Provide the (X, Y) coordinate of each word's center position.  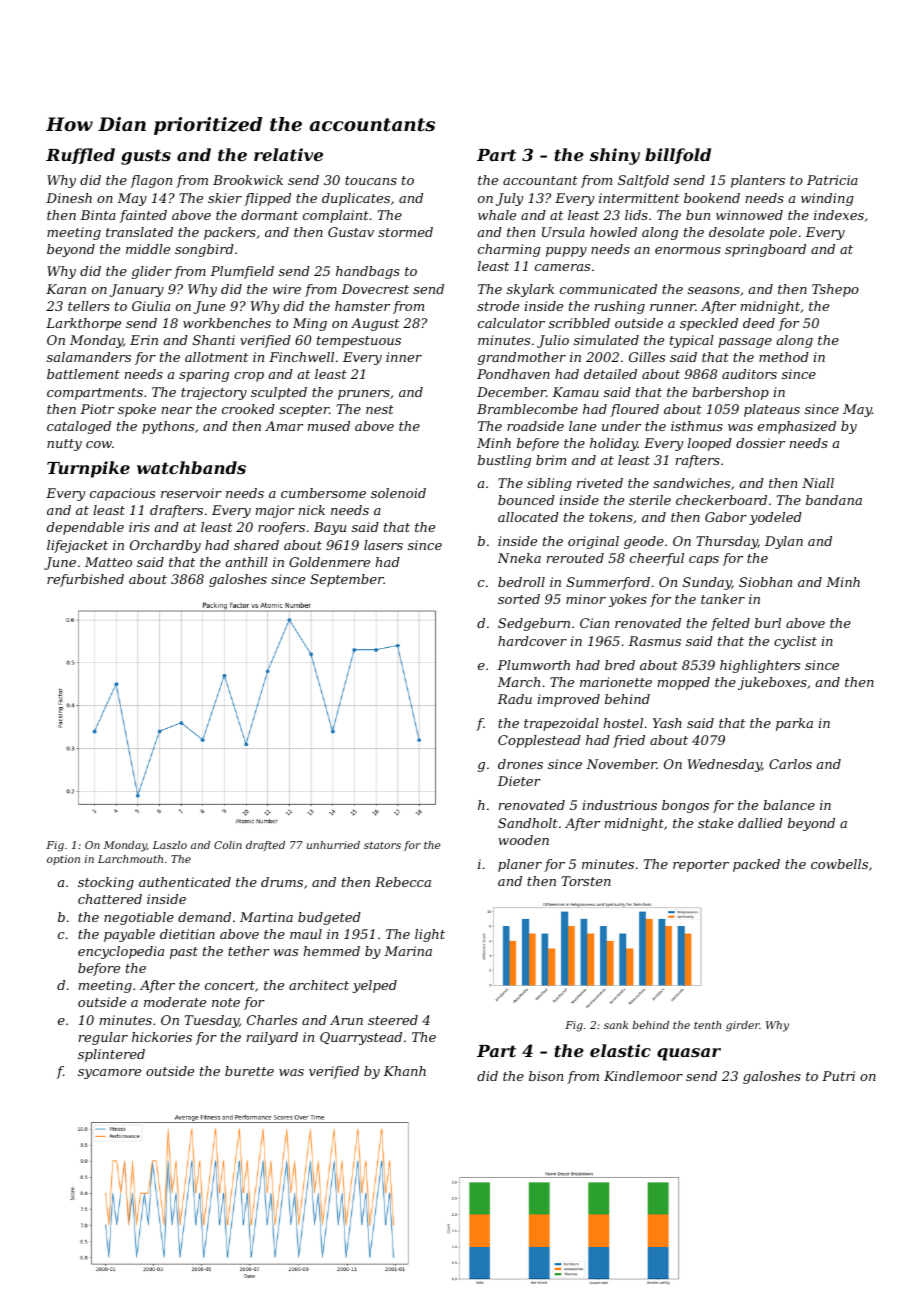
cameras (562, 267)
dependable (85, 528)
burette (249, 1071)
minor (586, 599)
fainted (143, 216)
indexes (839, 215)
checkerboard (721, 500)
